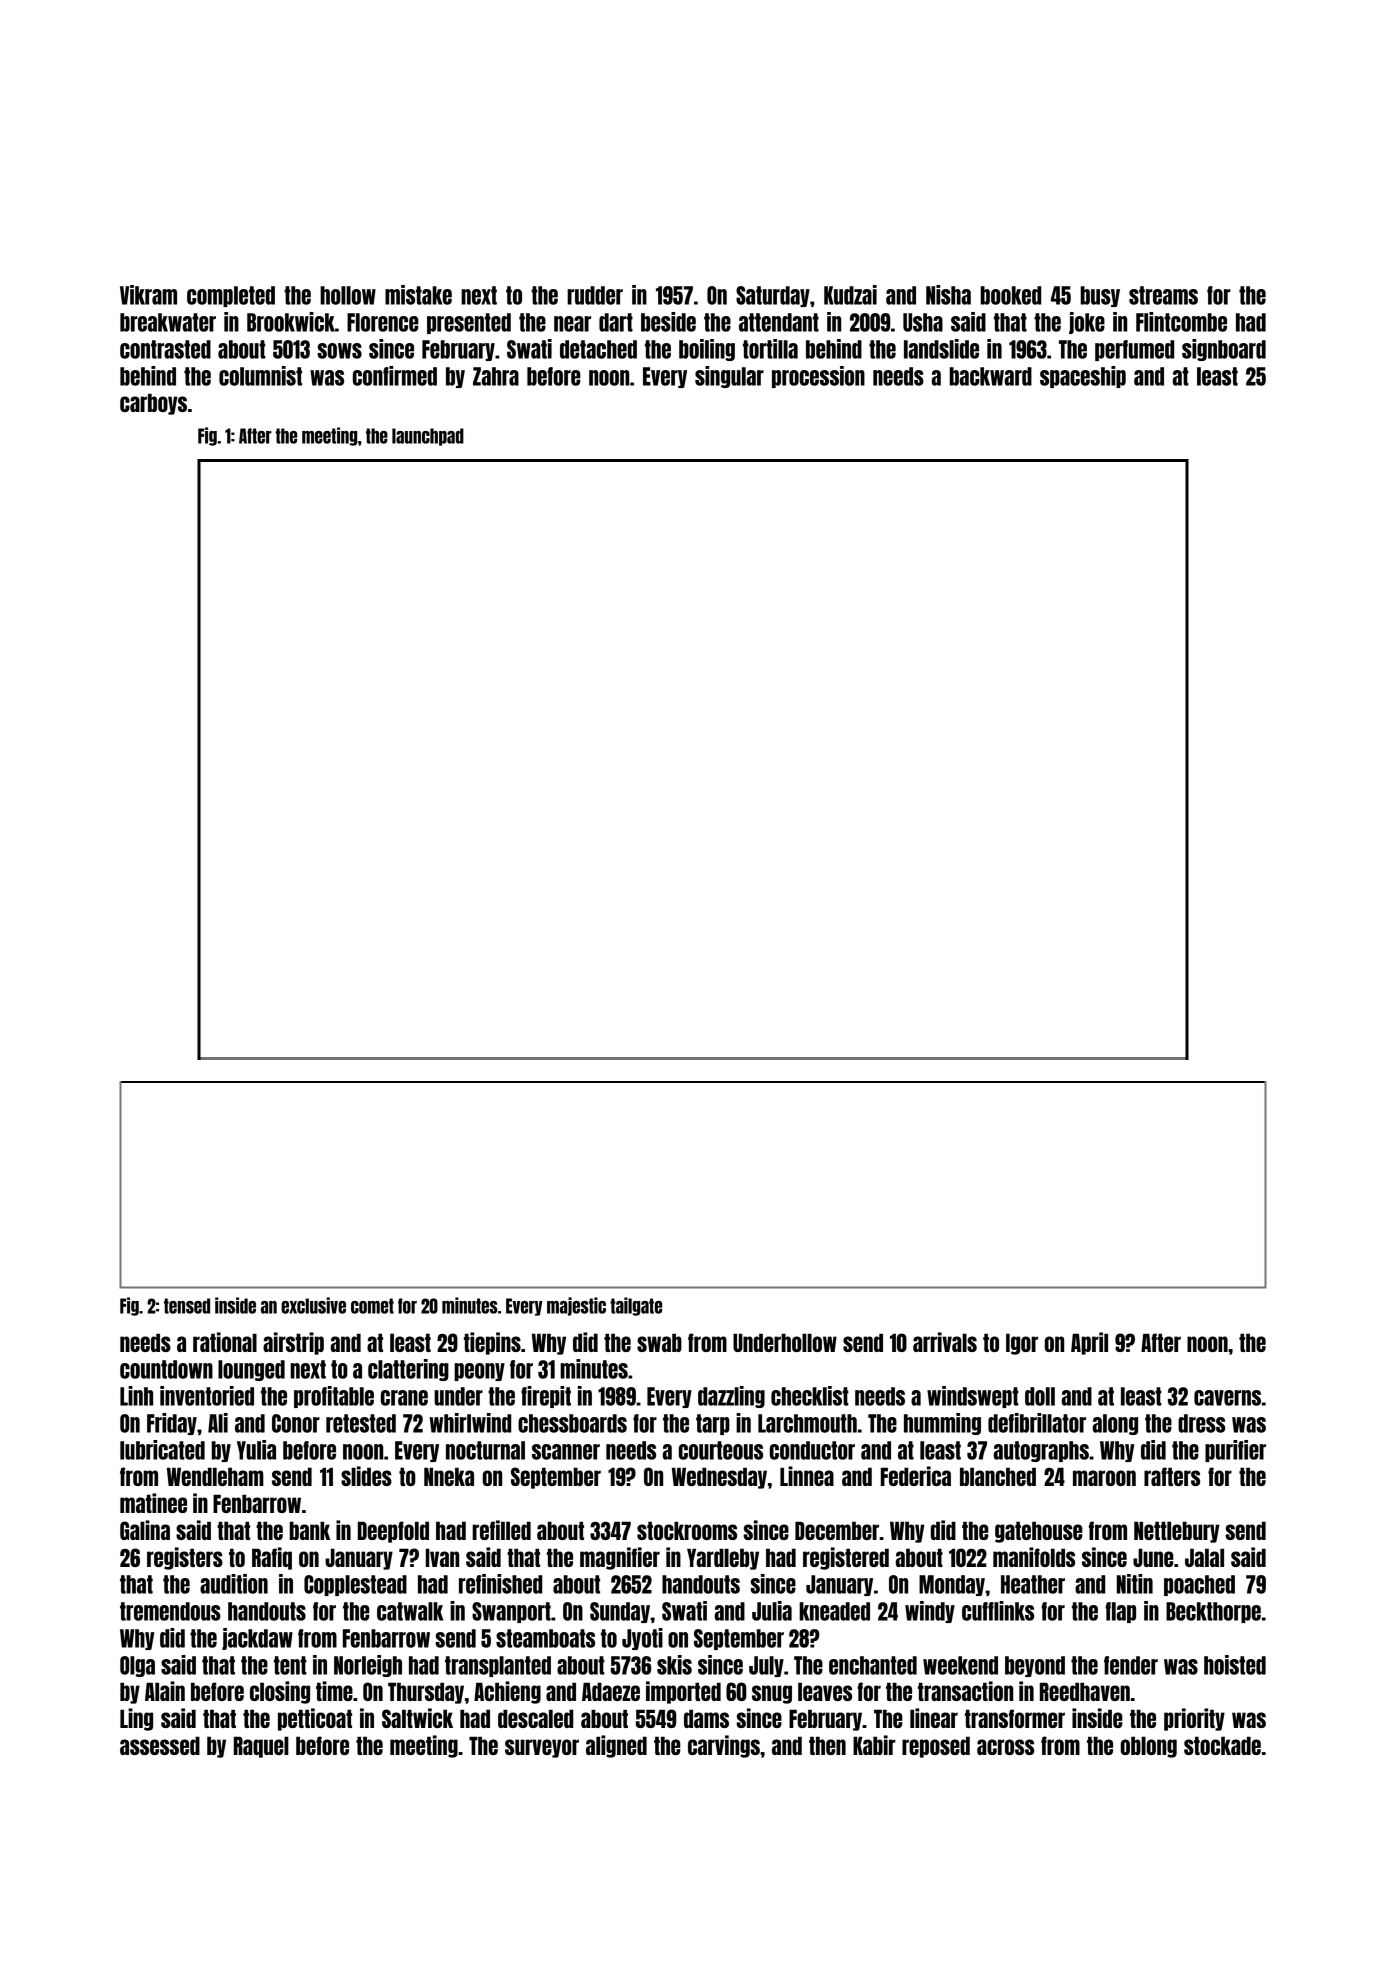  Describe the element at coordinates (1083, 377) in the screenshot. I see `spaceship` at that location.
